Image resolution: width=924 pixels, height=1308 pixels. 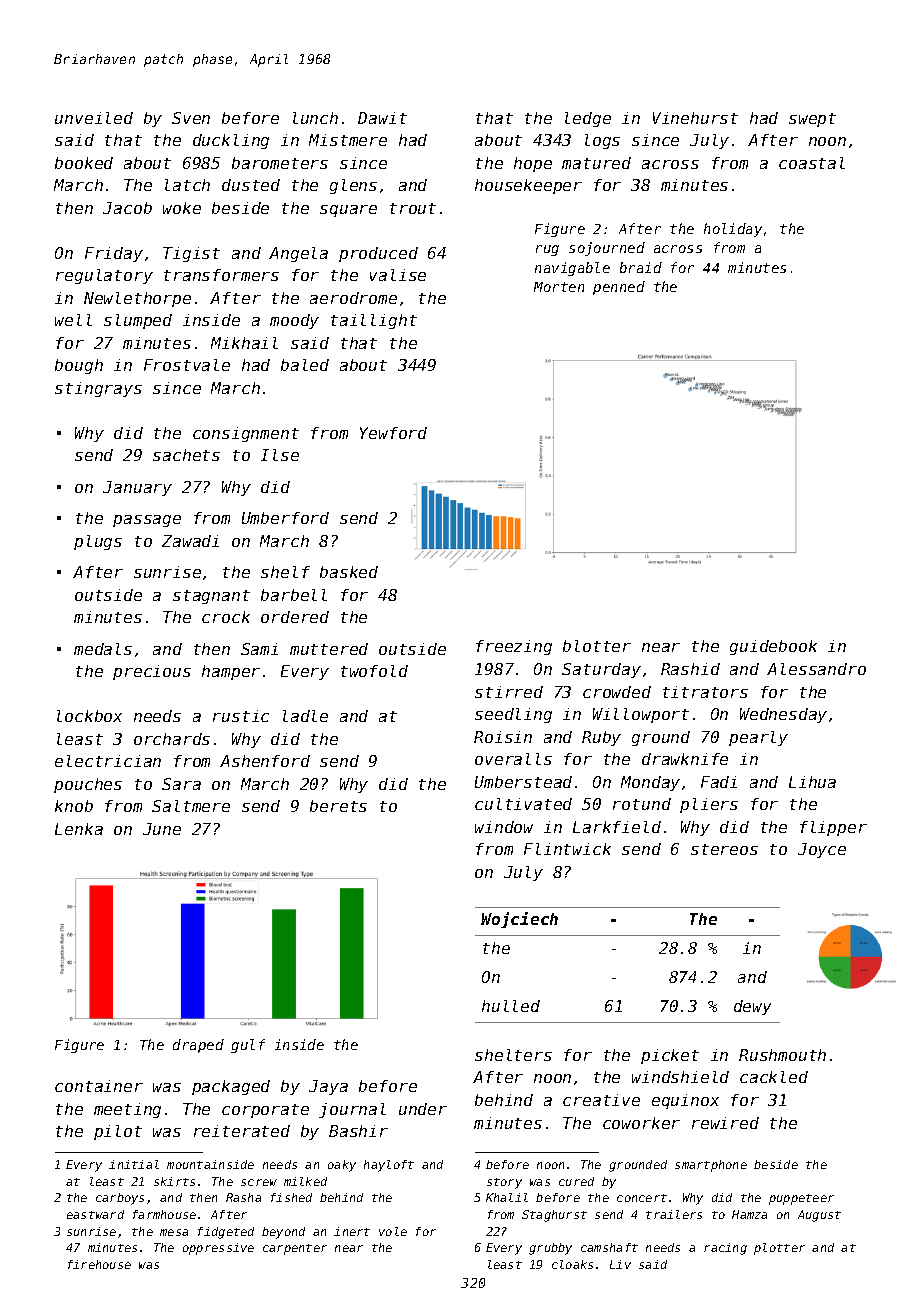 What do you see at coordinates (79, 829) in the screenshot?
I see `Lenka` at bounding box center [79, 829].
